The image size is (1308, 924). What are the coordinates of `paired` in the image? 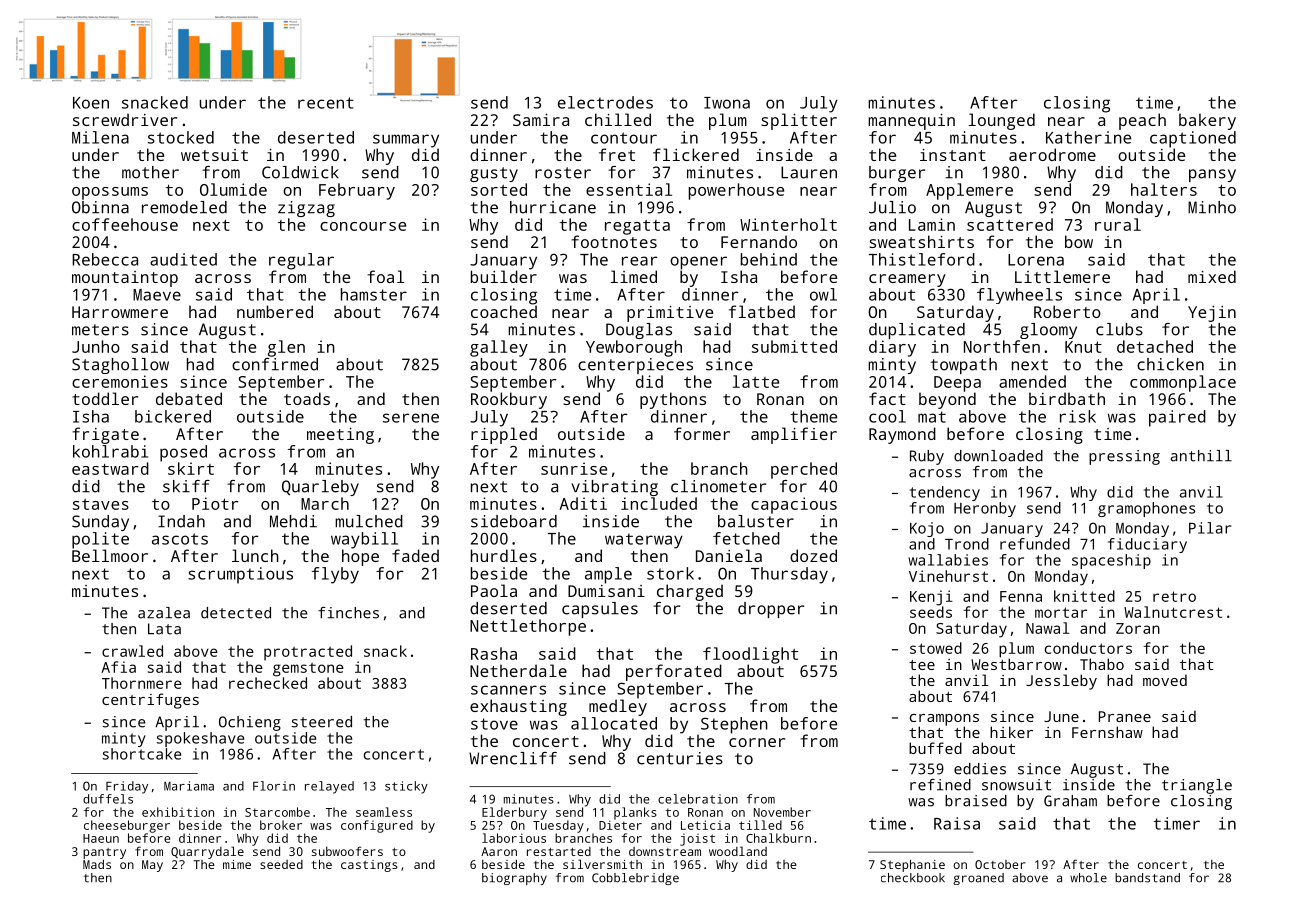 It's located at (1177, 418).
